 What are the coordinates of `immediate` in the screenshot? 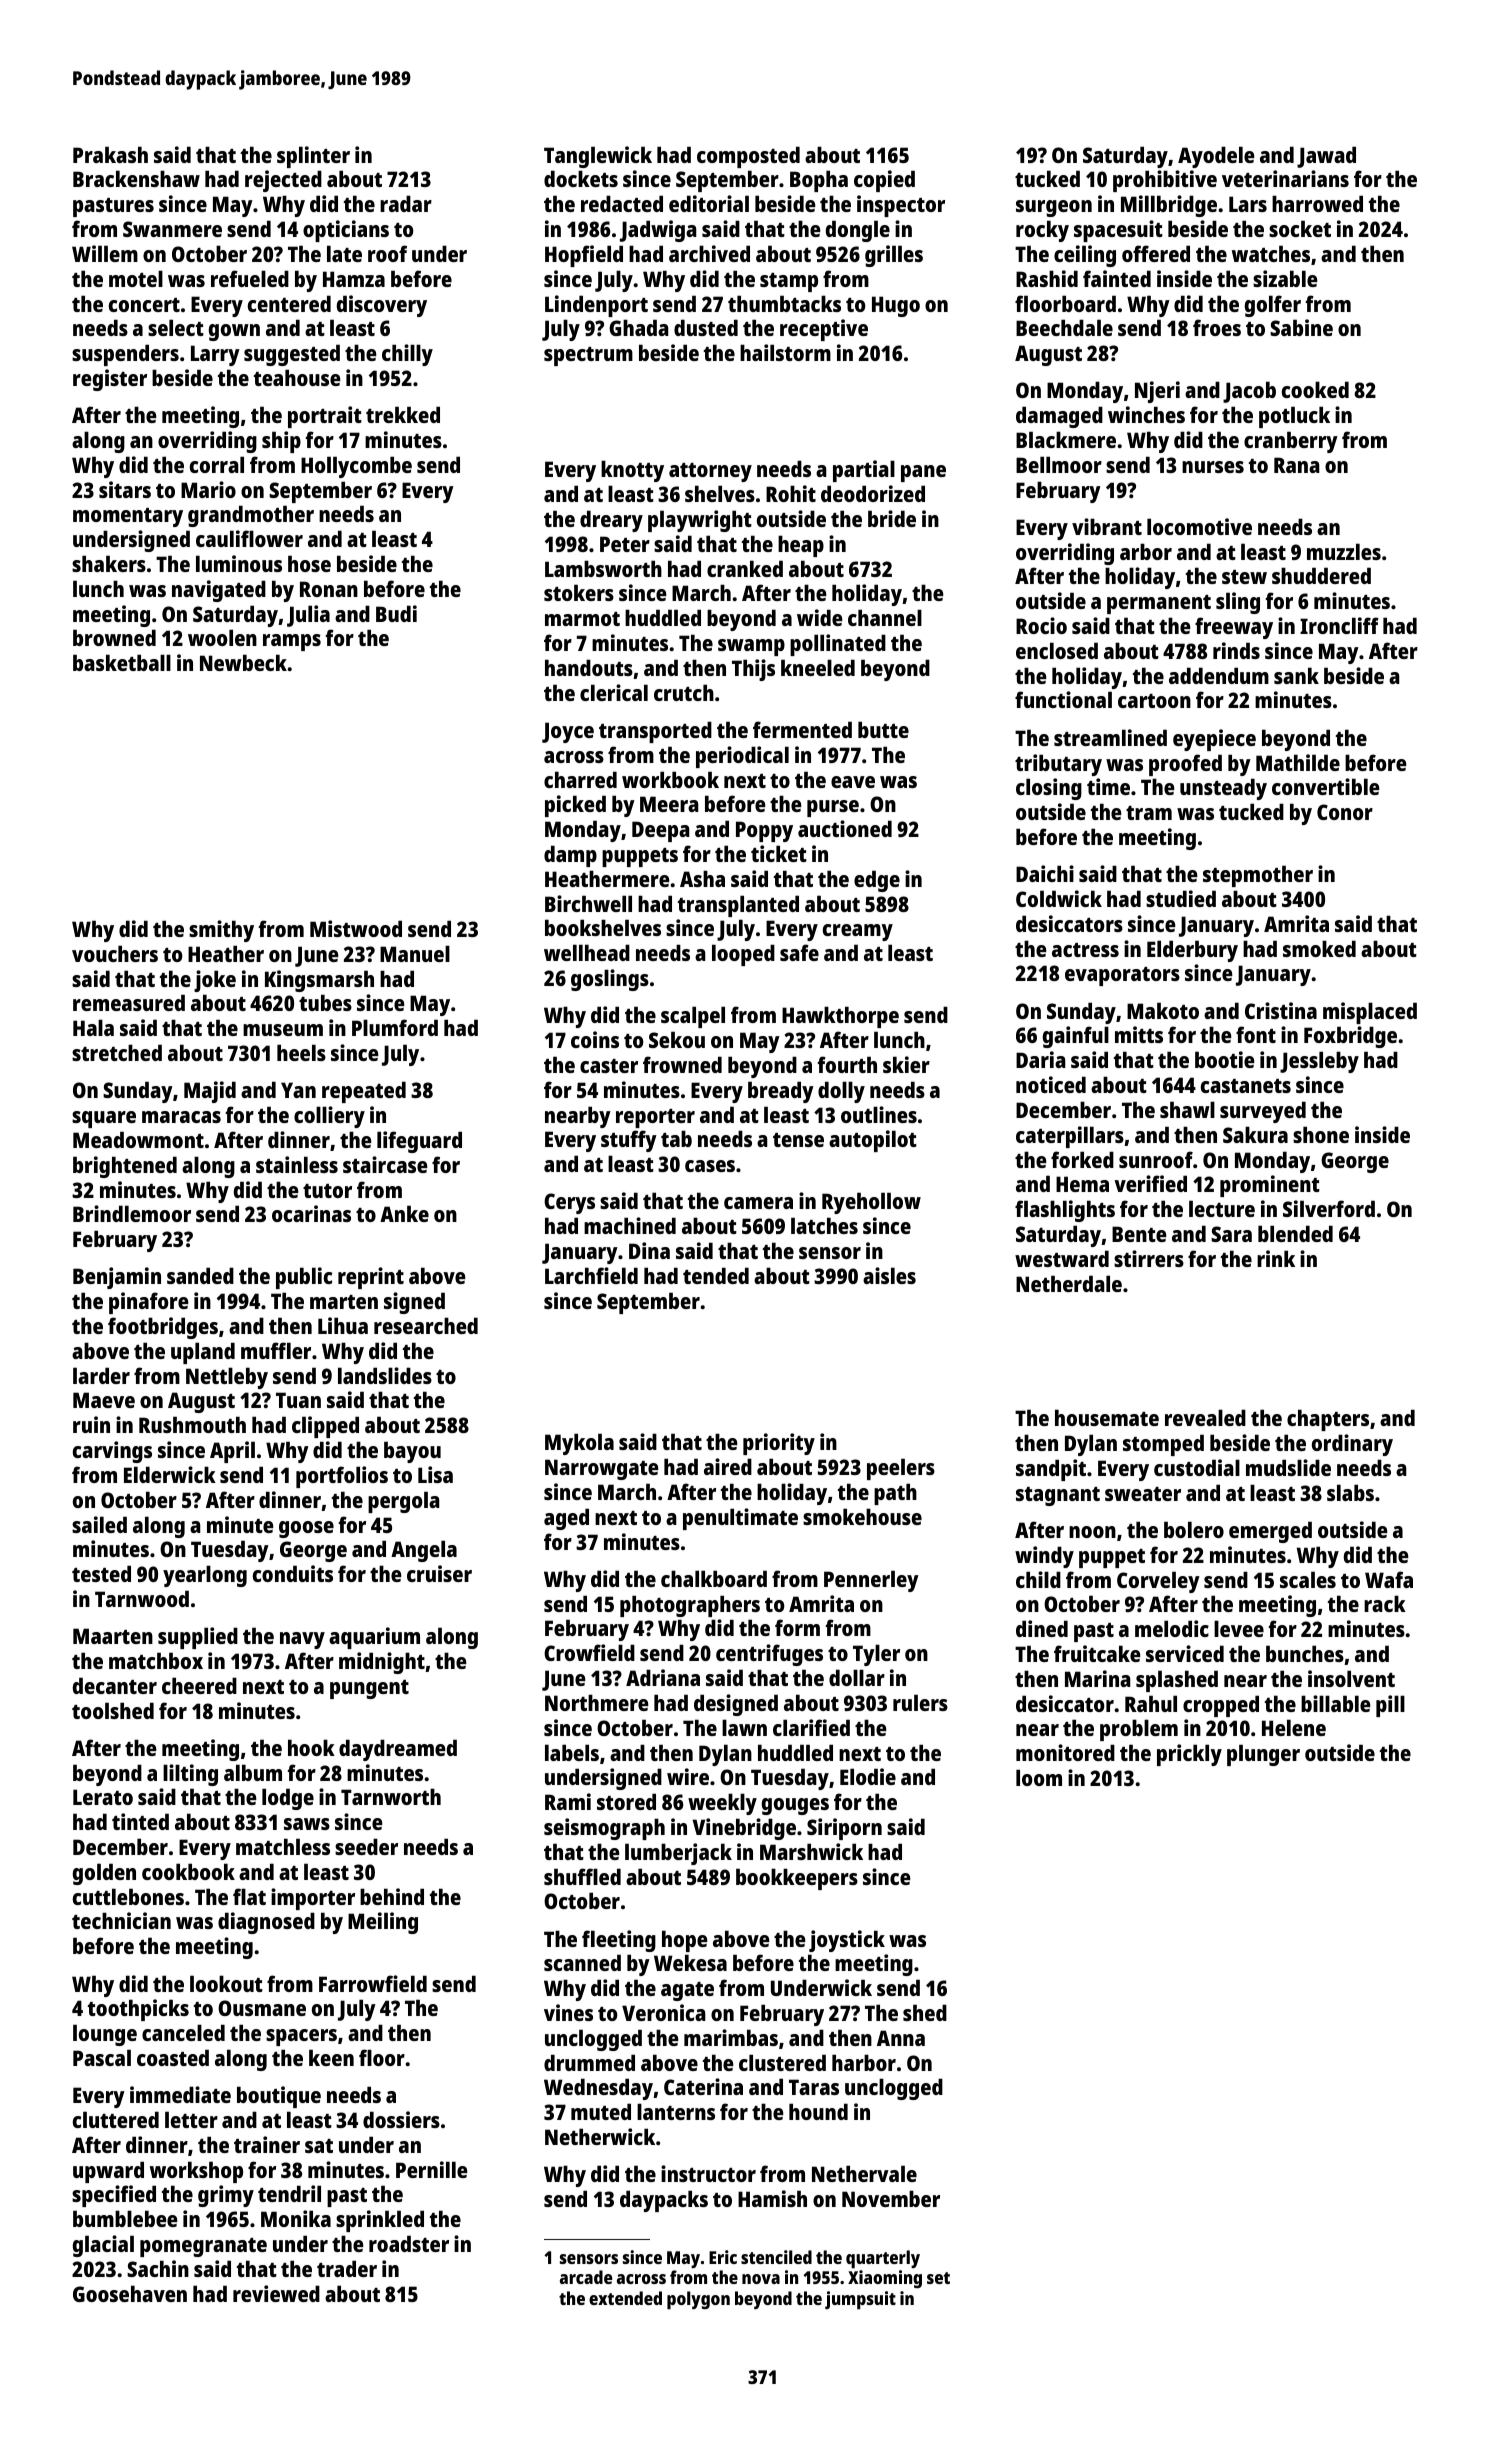 It's located at (180, 2094).
